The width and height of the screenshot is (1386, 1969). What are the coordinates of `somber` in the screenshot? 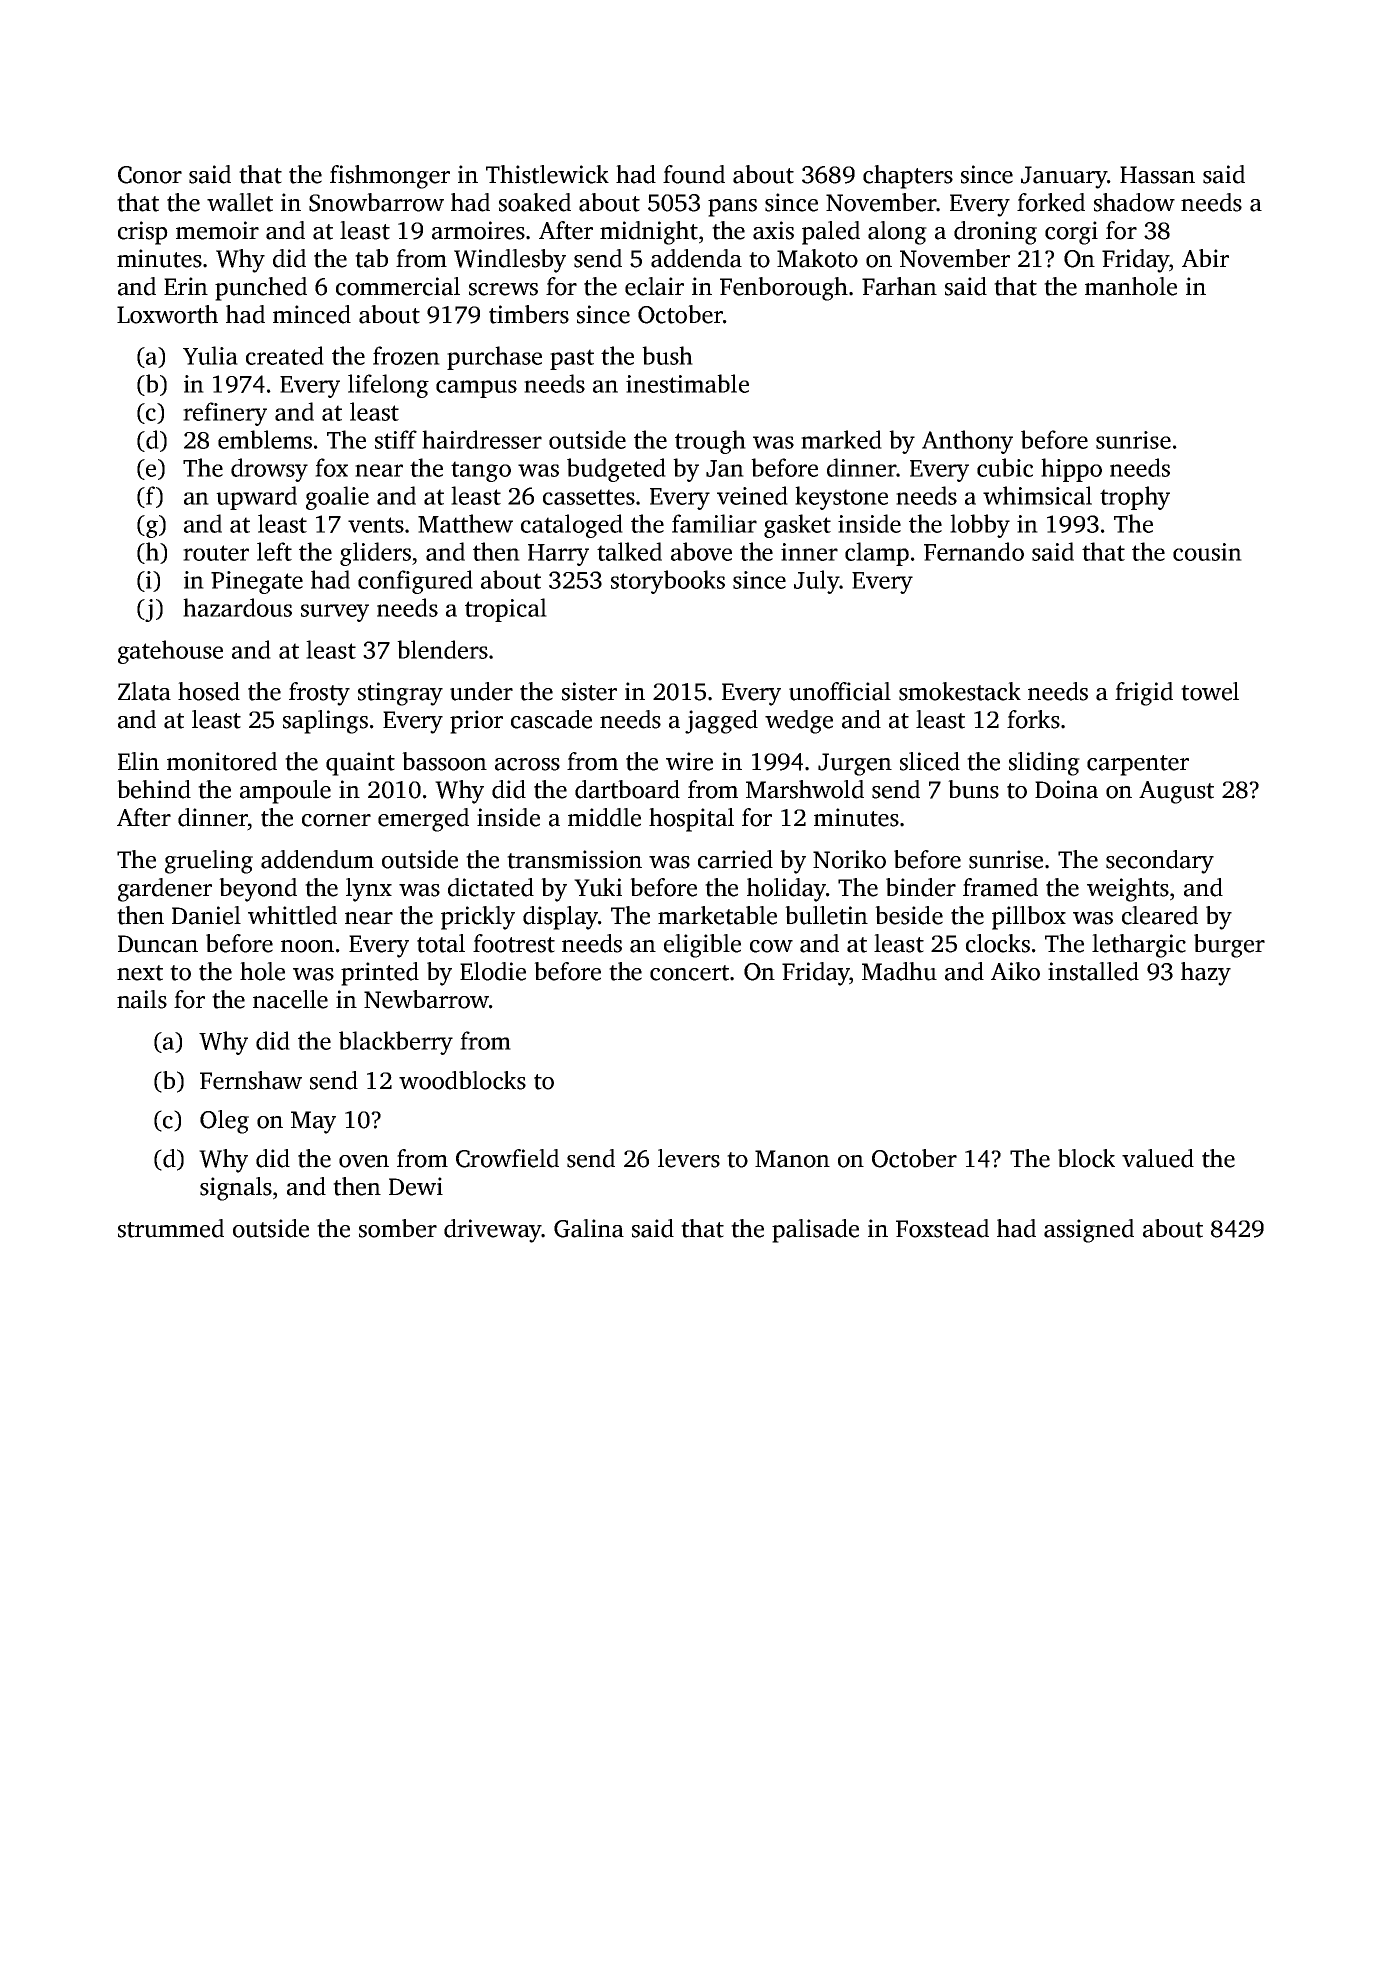 It's located at (398, 1228).
